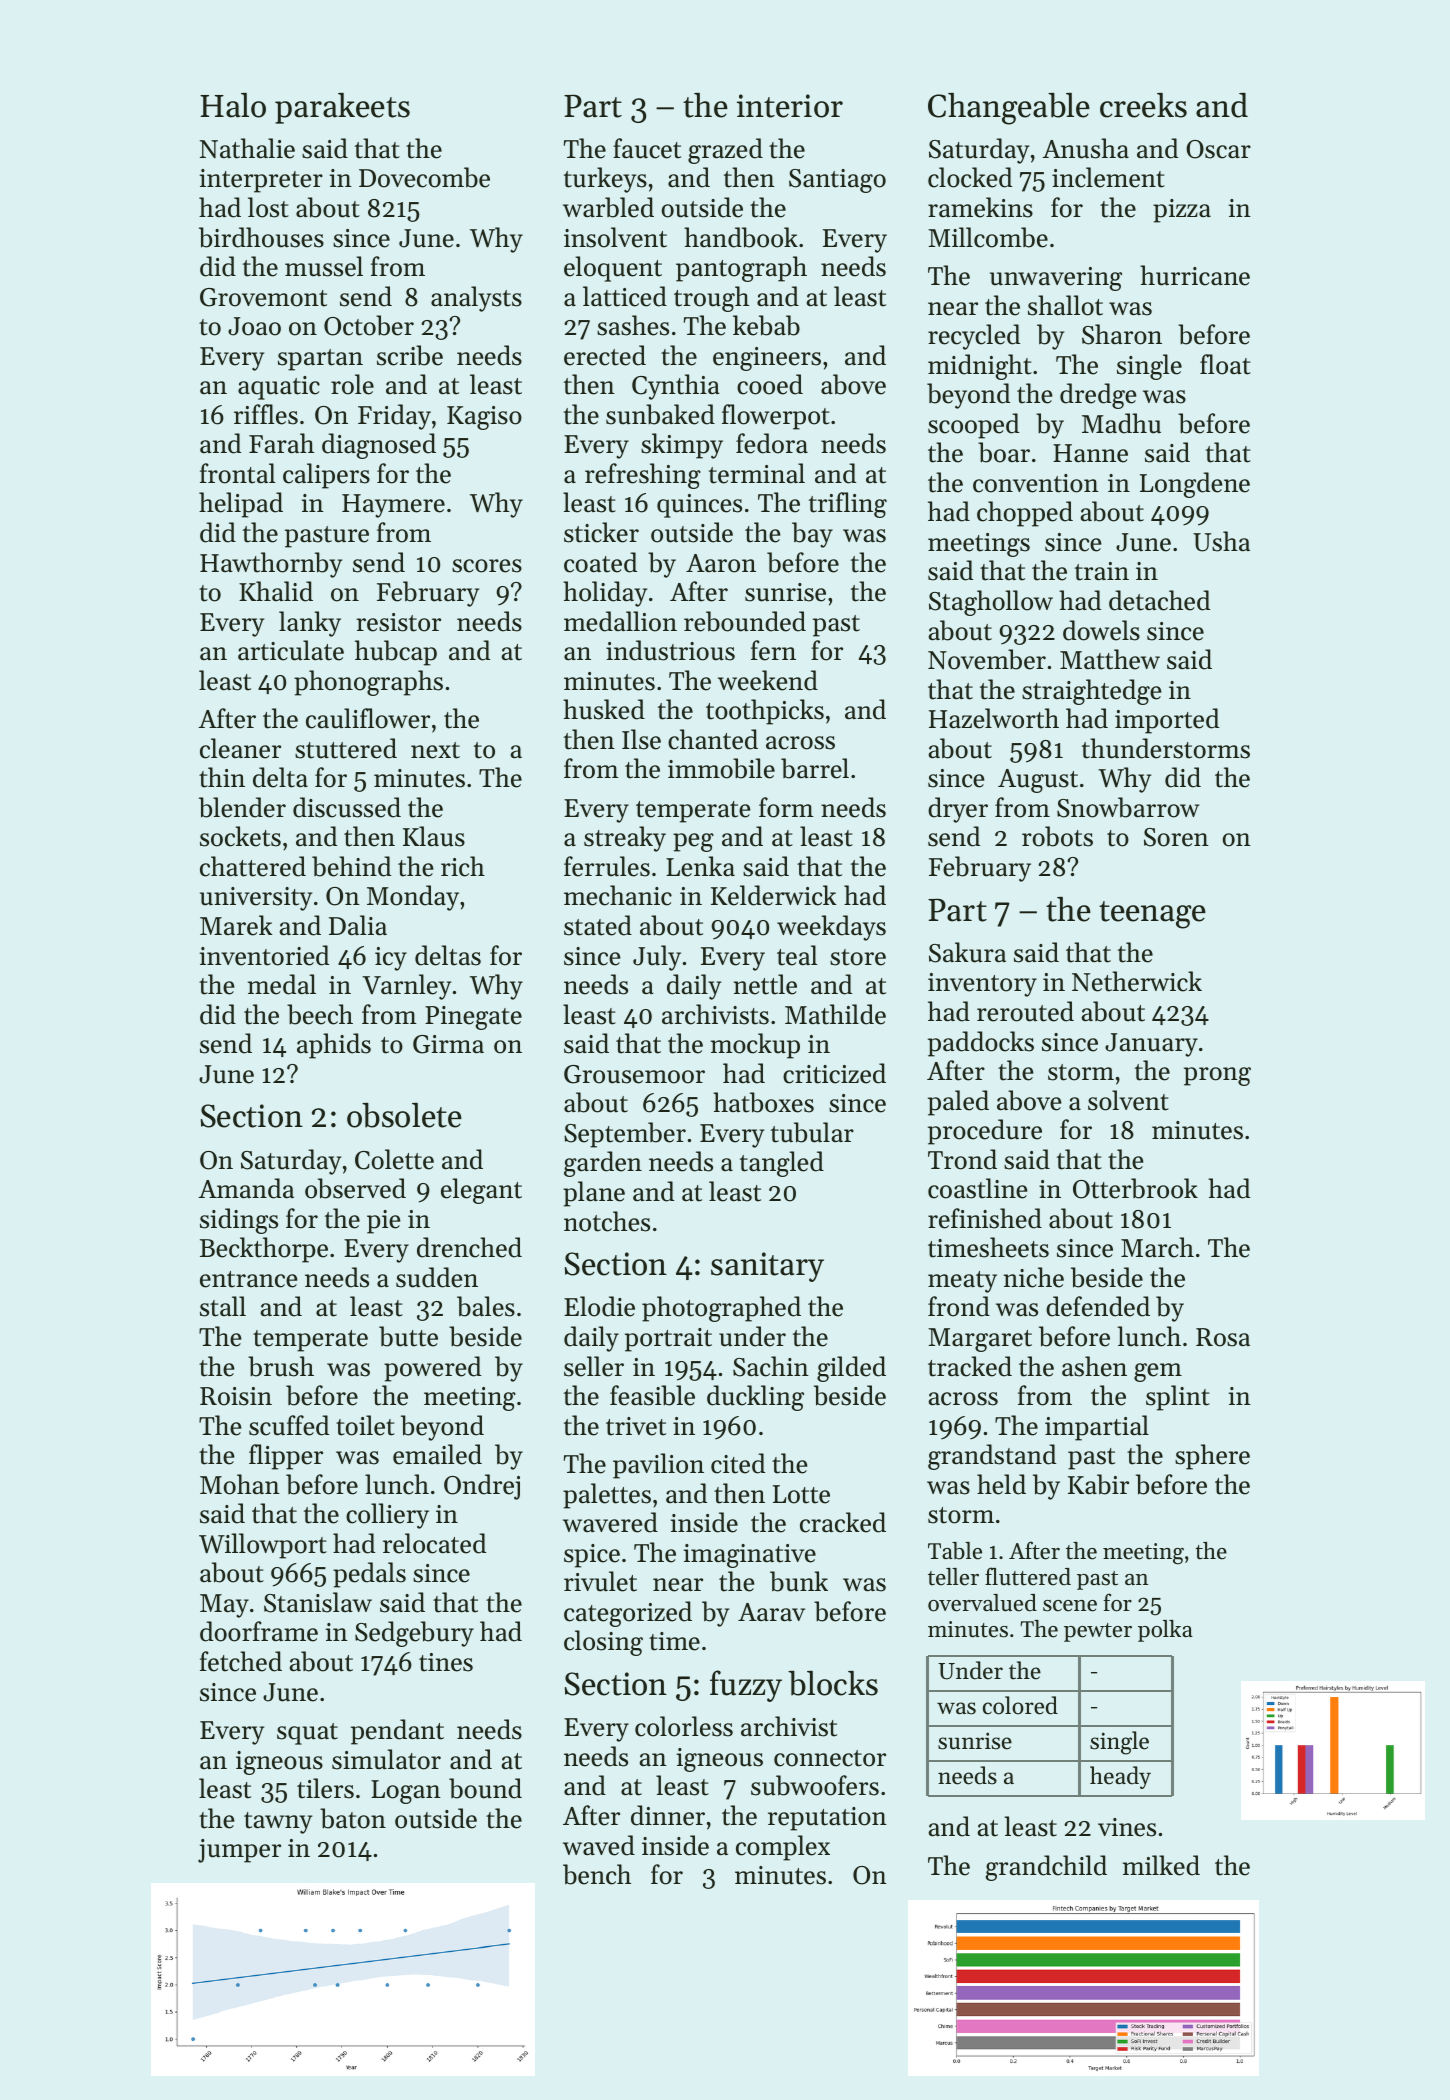 This screenshot has height=2100, width=1450. Describe the element at coordinates (773, 650) in the screenshot. I see `fern` at that location.
